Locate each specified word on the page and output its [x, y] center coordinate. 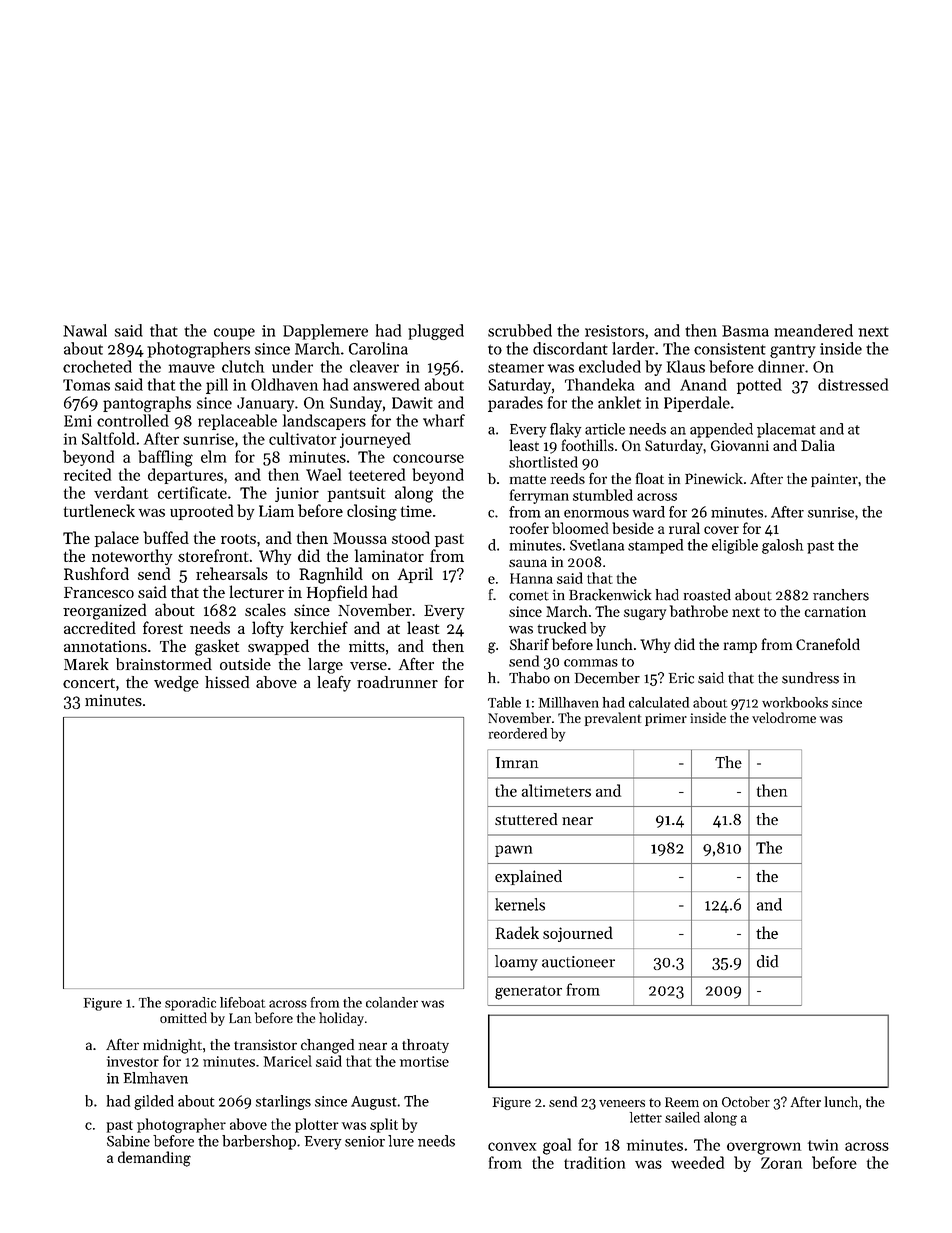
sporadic [190, 1004]
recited [87, 474]
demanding [154, 1159]
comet [529, 596]
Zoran [781, 1163]
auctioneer [578, 962]
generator [528, 993]
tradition [594, 1162]
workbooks [795, 702]
